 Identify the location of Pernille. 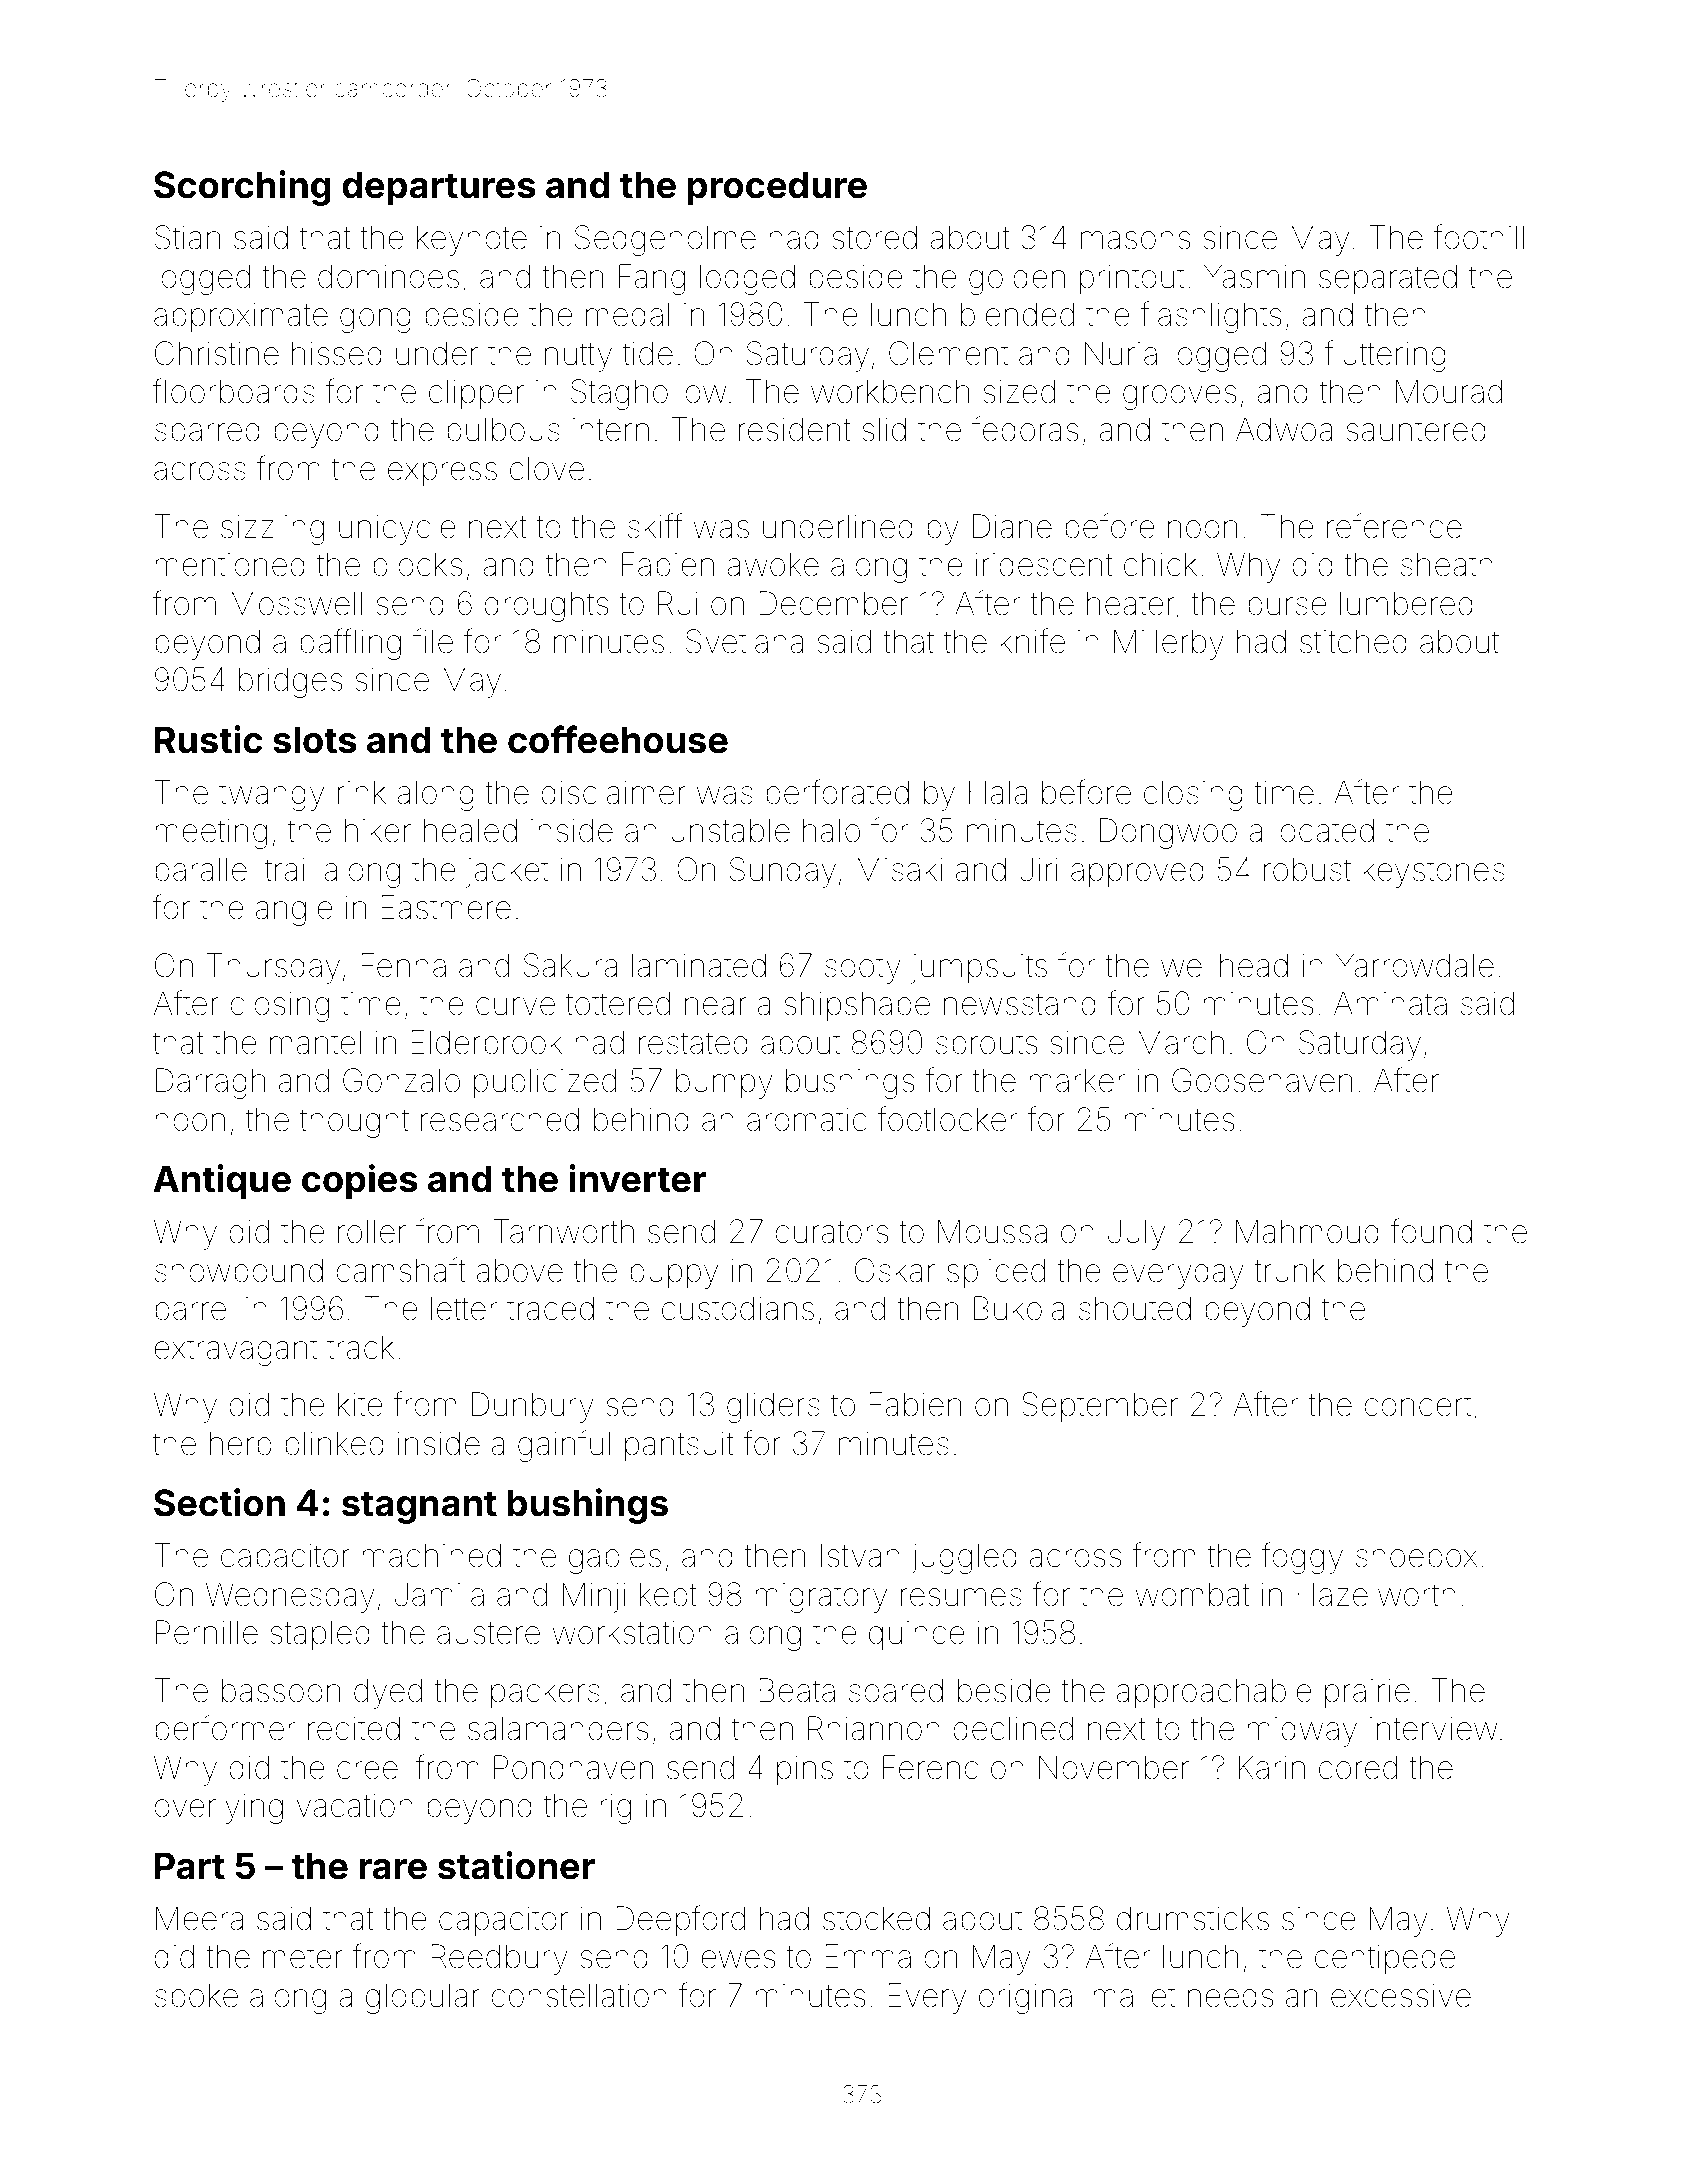
(207, 1632).
